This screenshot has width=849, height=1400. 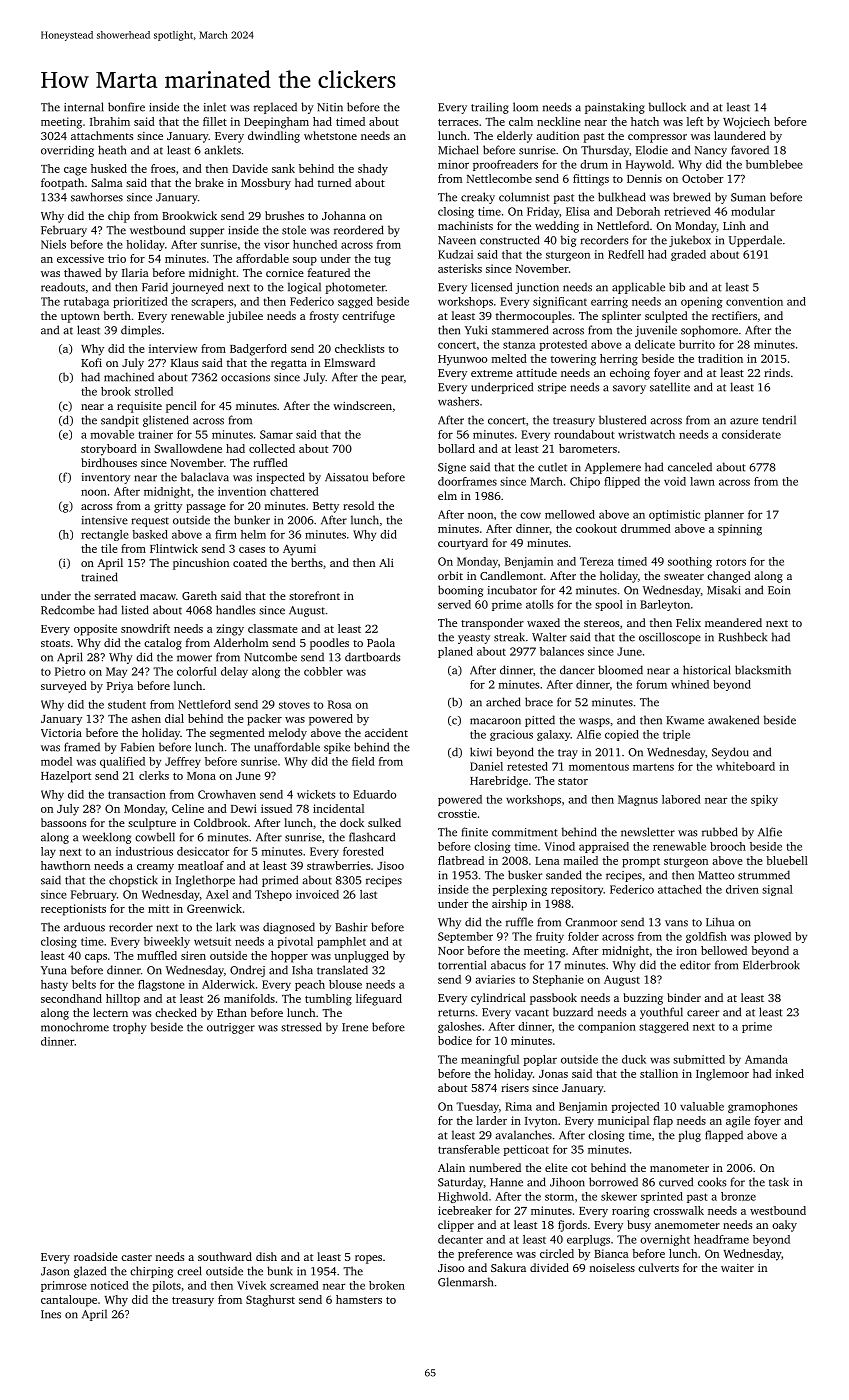 What do you see at coordinates (465, 1282) in the screenshot?
I see `Glenmarsh` at bounding box center [465, 1282].
